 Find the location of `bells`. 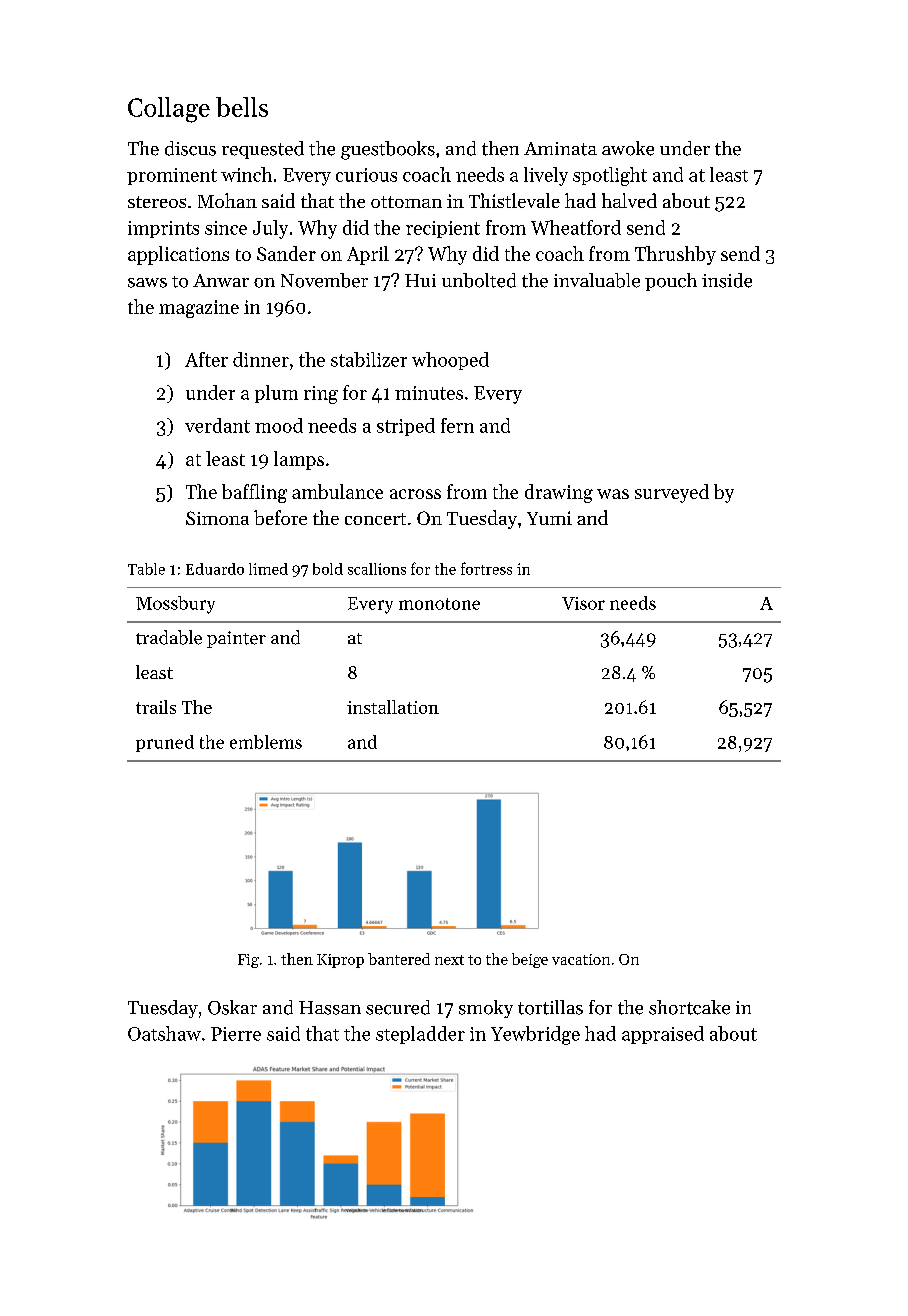

bells is located at coordinates (242, 107).
